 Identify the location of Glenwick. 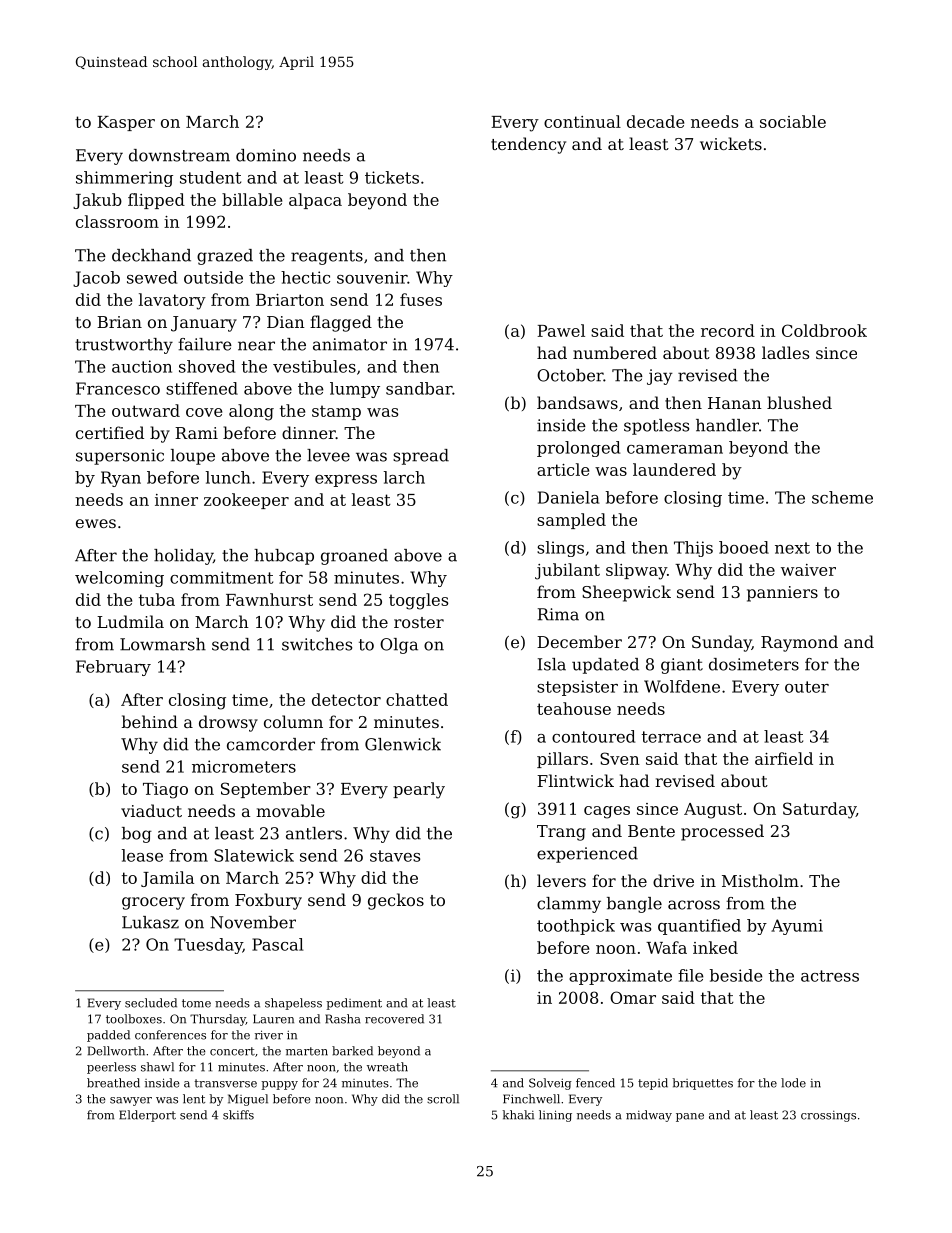
(403, 744).
